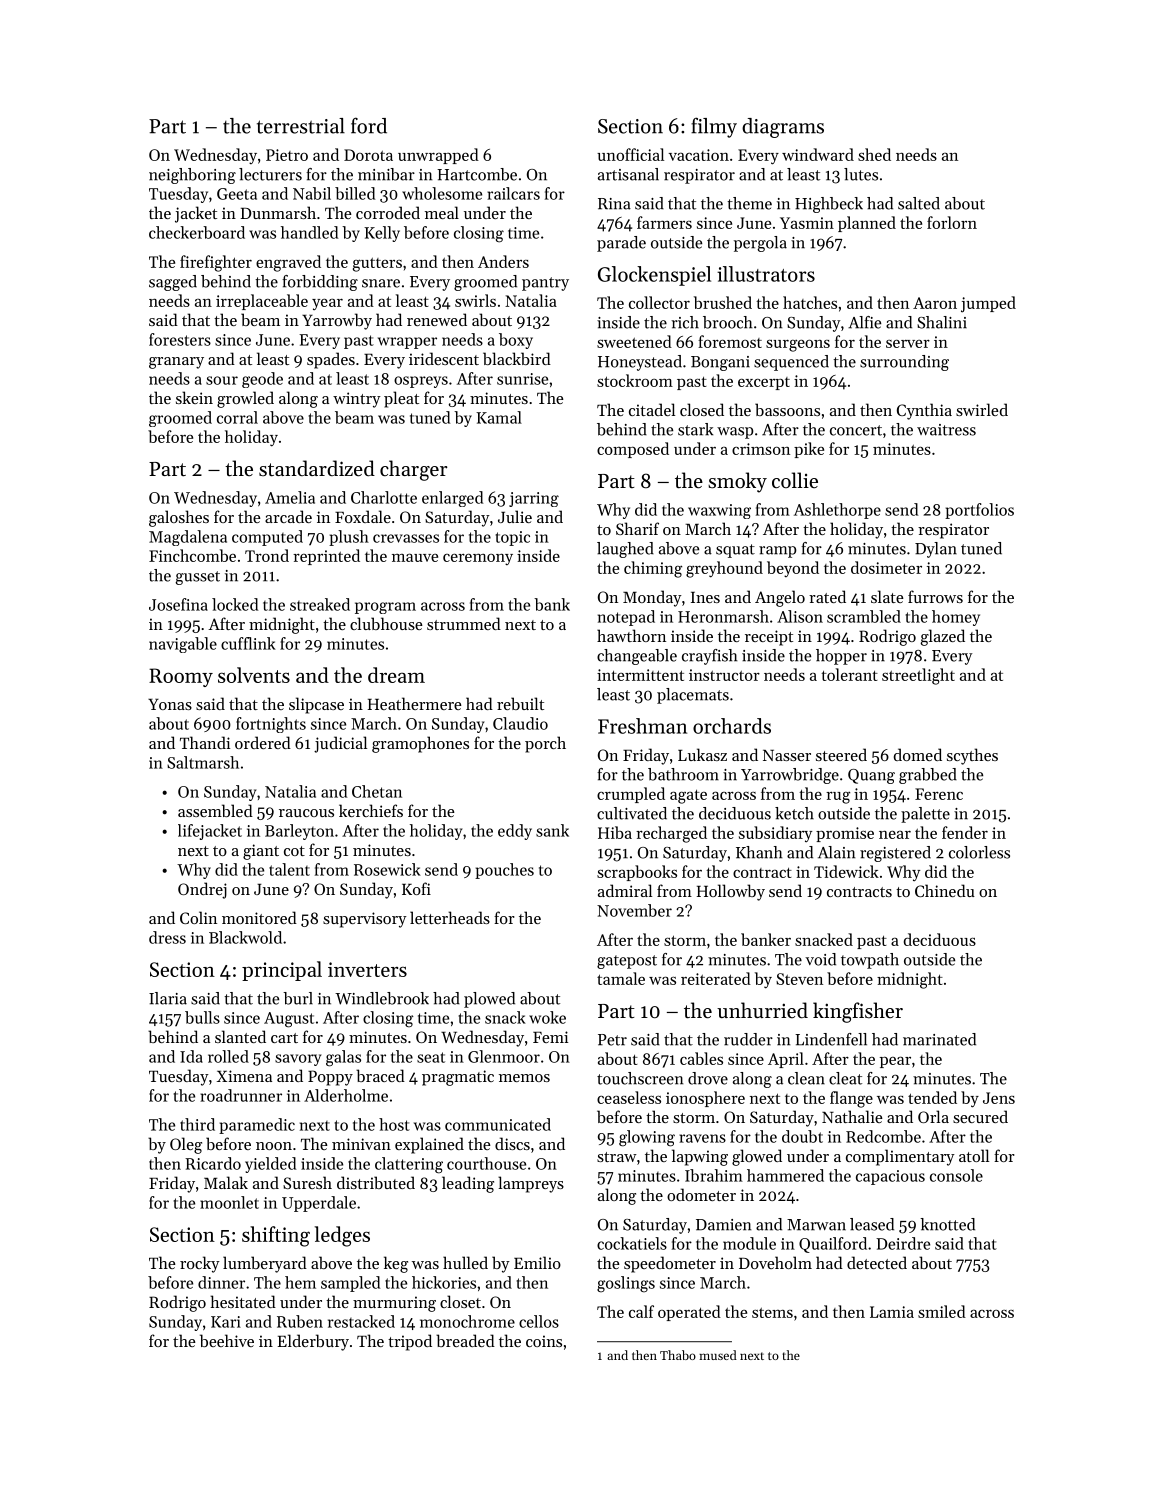 This page has height=1511, width=1168. I want to click on rocky, so click(200, 1264).
